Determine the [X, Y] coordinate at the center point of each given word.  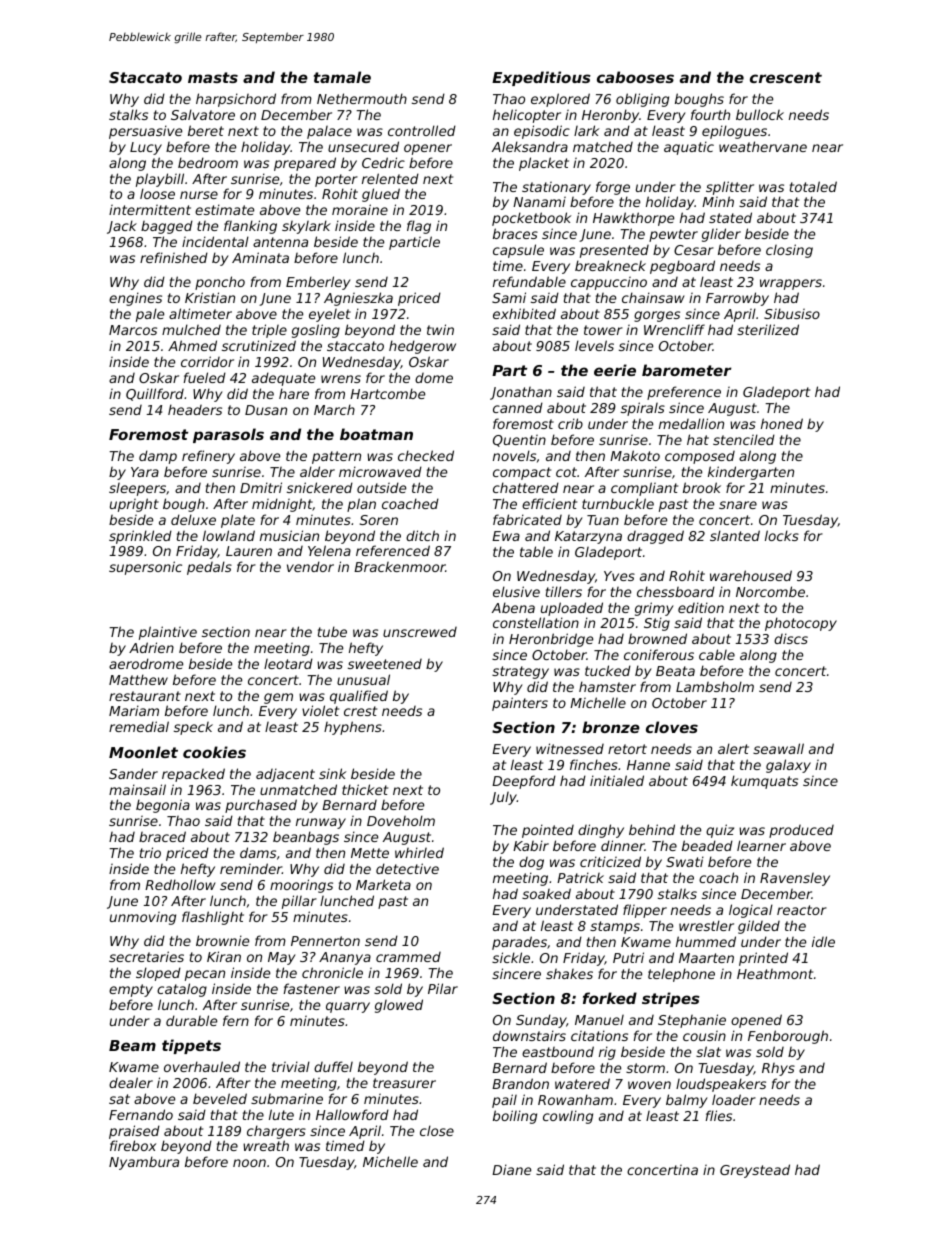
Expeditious [541, 78]
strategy [520, 672]
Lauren [249, 551]
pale [150, 315]
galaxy [788, 766]
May [282, 958]
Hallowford [352, 1114]
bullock [760, 114]
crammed [408, 957]
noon [249, 1163]
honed [782, 423]
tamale [342, 77]
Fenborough [788, 1037]
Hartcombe [387, 393]
